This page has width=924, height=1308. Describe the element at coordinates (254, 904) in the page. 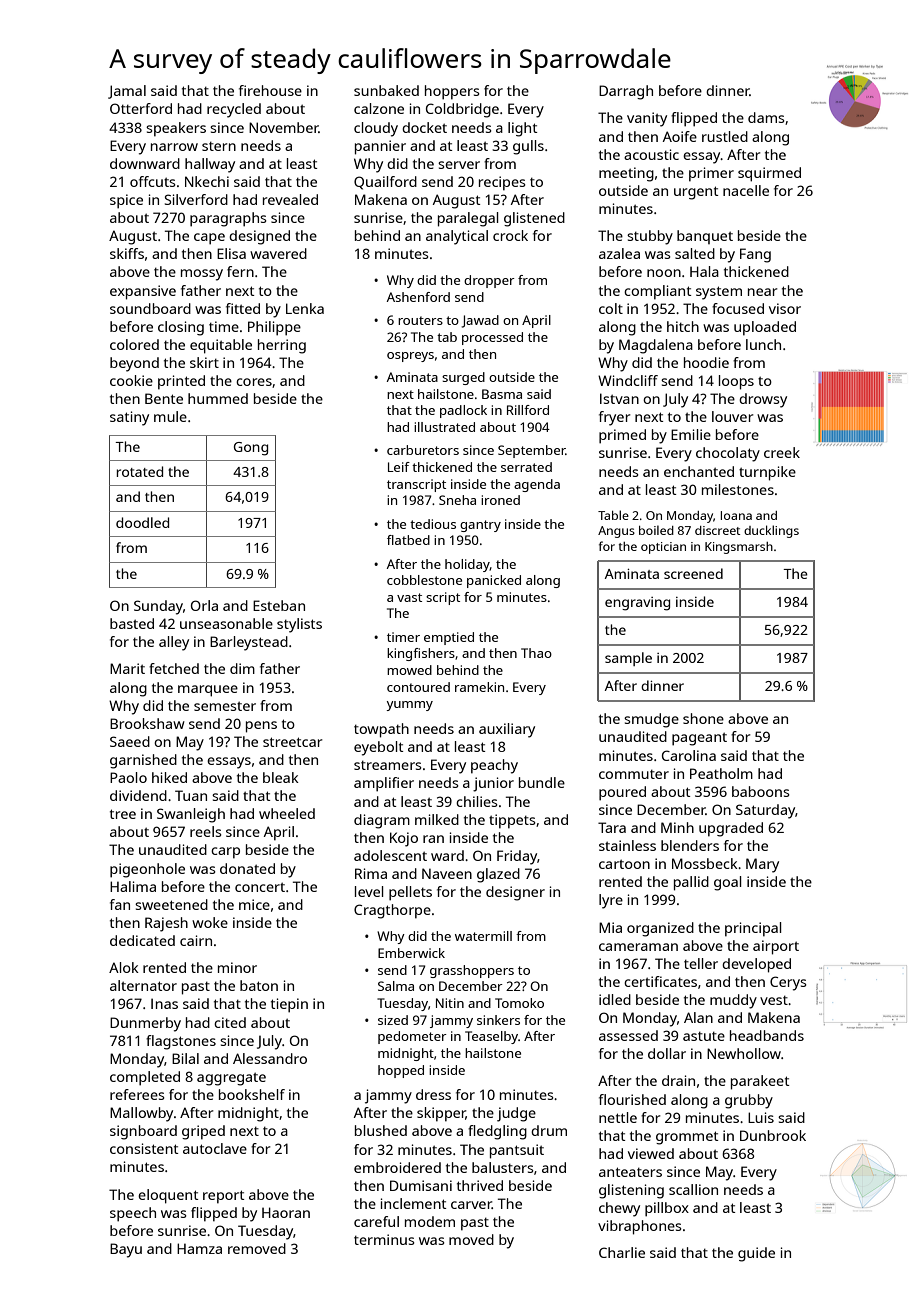

I see `mice` at that location.
